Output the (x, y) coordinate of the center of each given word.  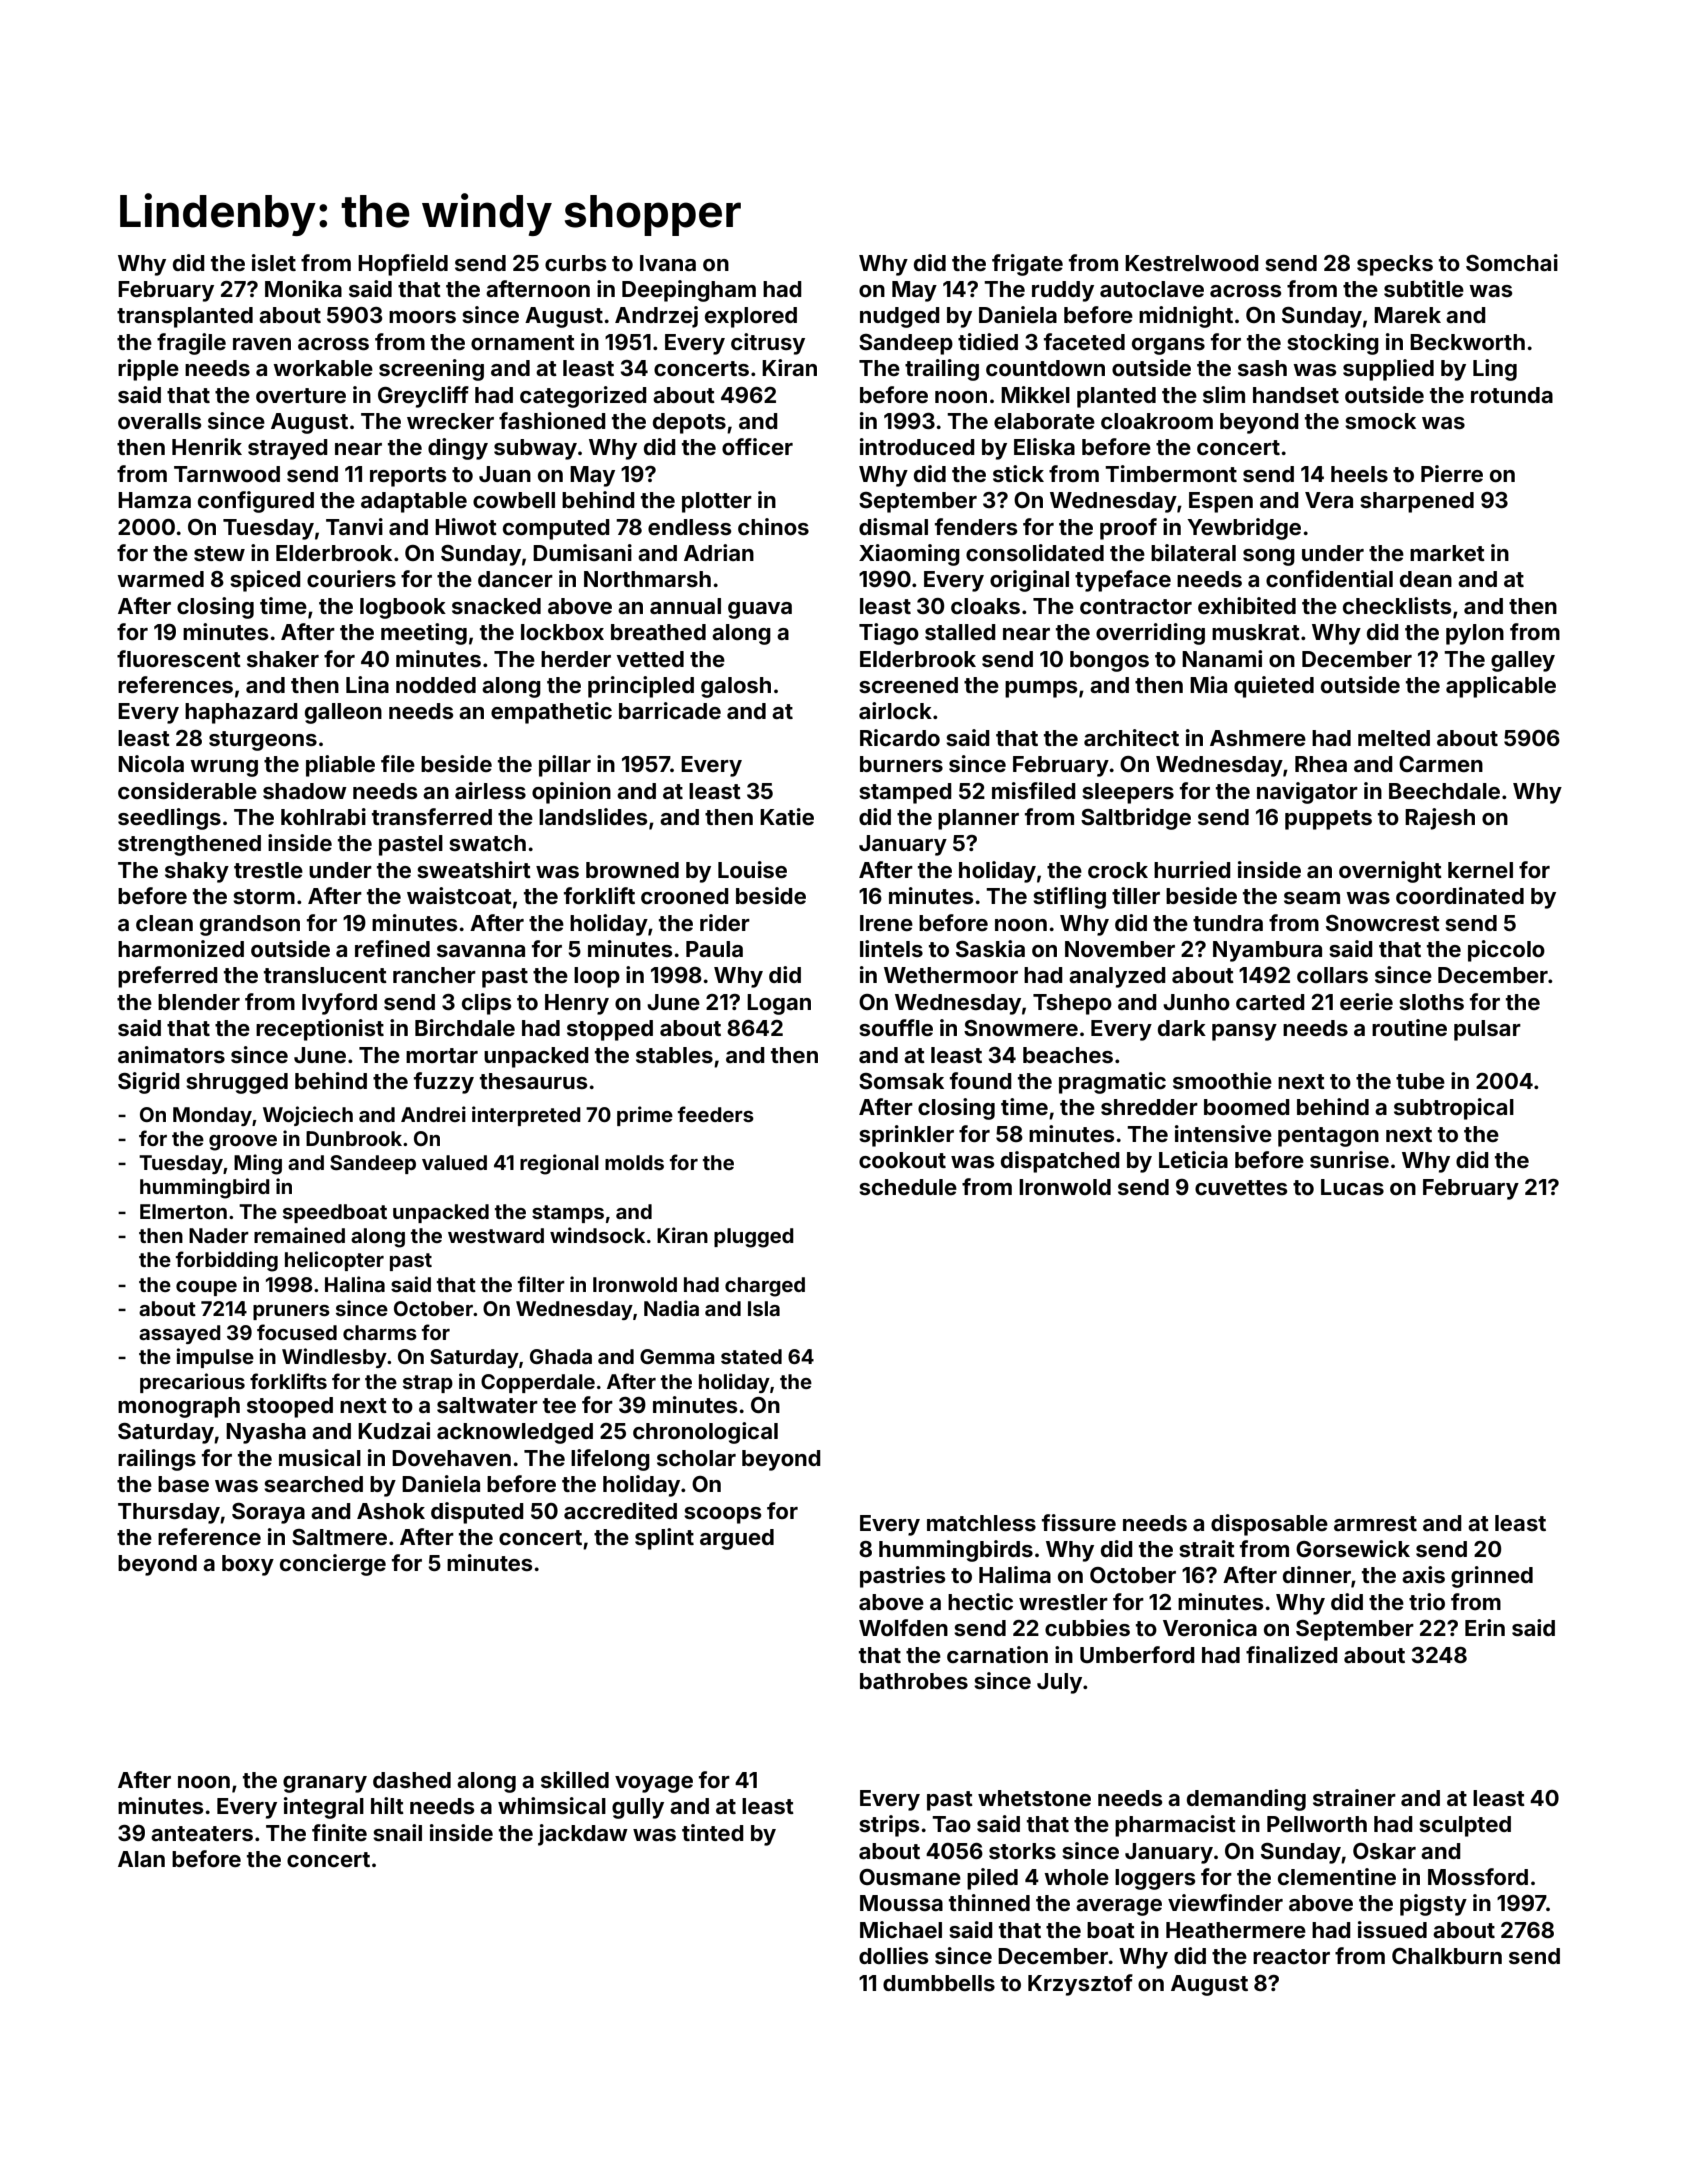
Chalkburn (1447, 1956)
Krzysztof (1080, 1985)
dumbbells (939, 1983)
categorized (583, 397)
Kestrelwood (1192, 263)
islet (274, 262)
